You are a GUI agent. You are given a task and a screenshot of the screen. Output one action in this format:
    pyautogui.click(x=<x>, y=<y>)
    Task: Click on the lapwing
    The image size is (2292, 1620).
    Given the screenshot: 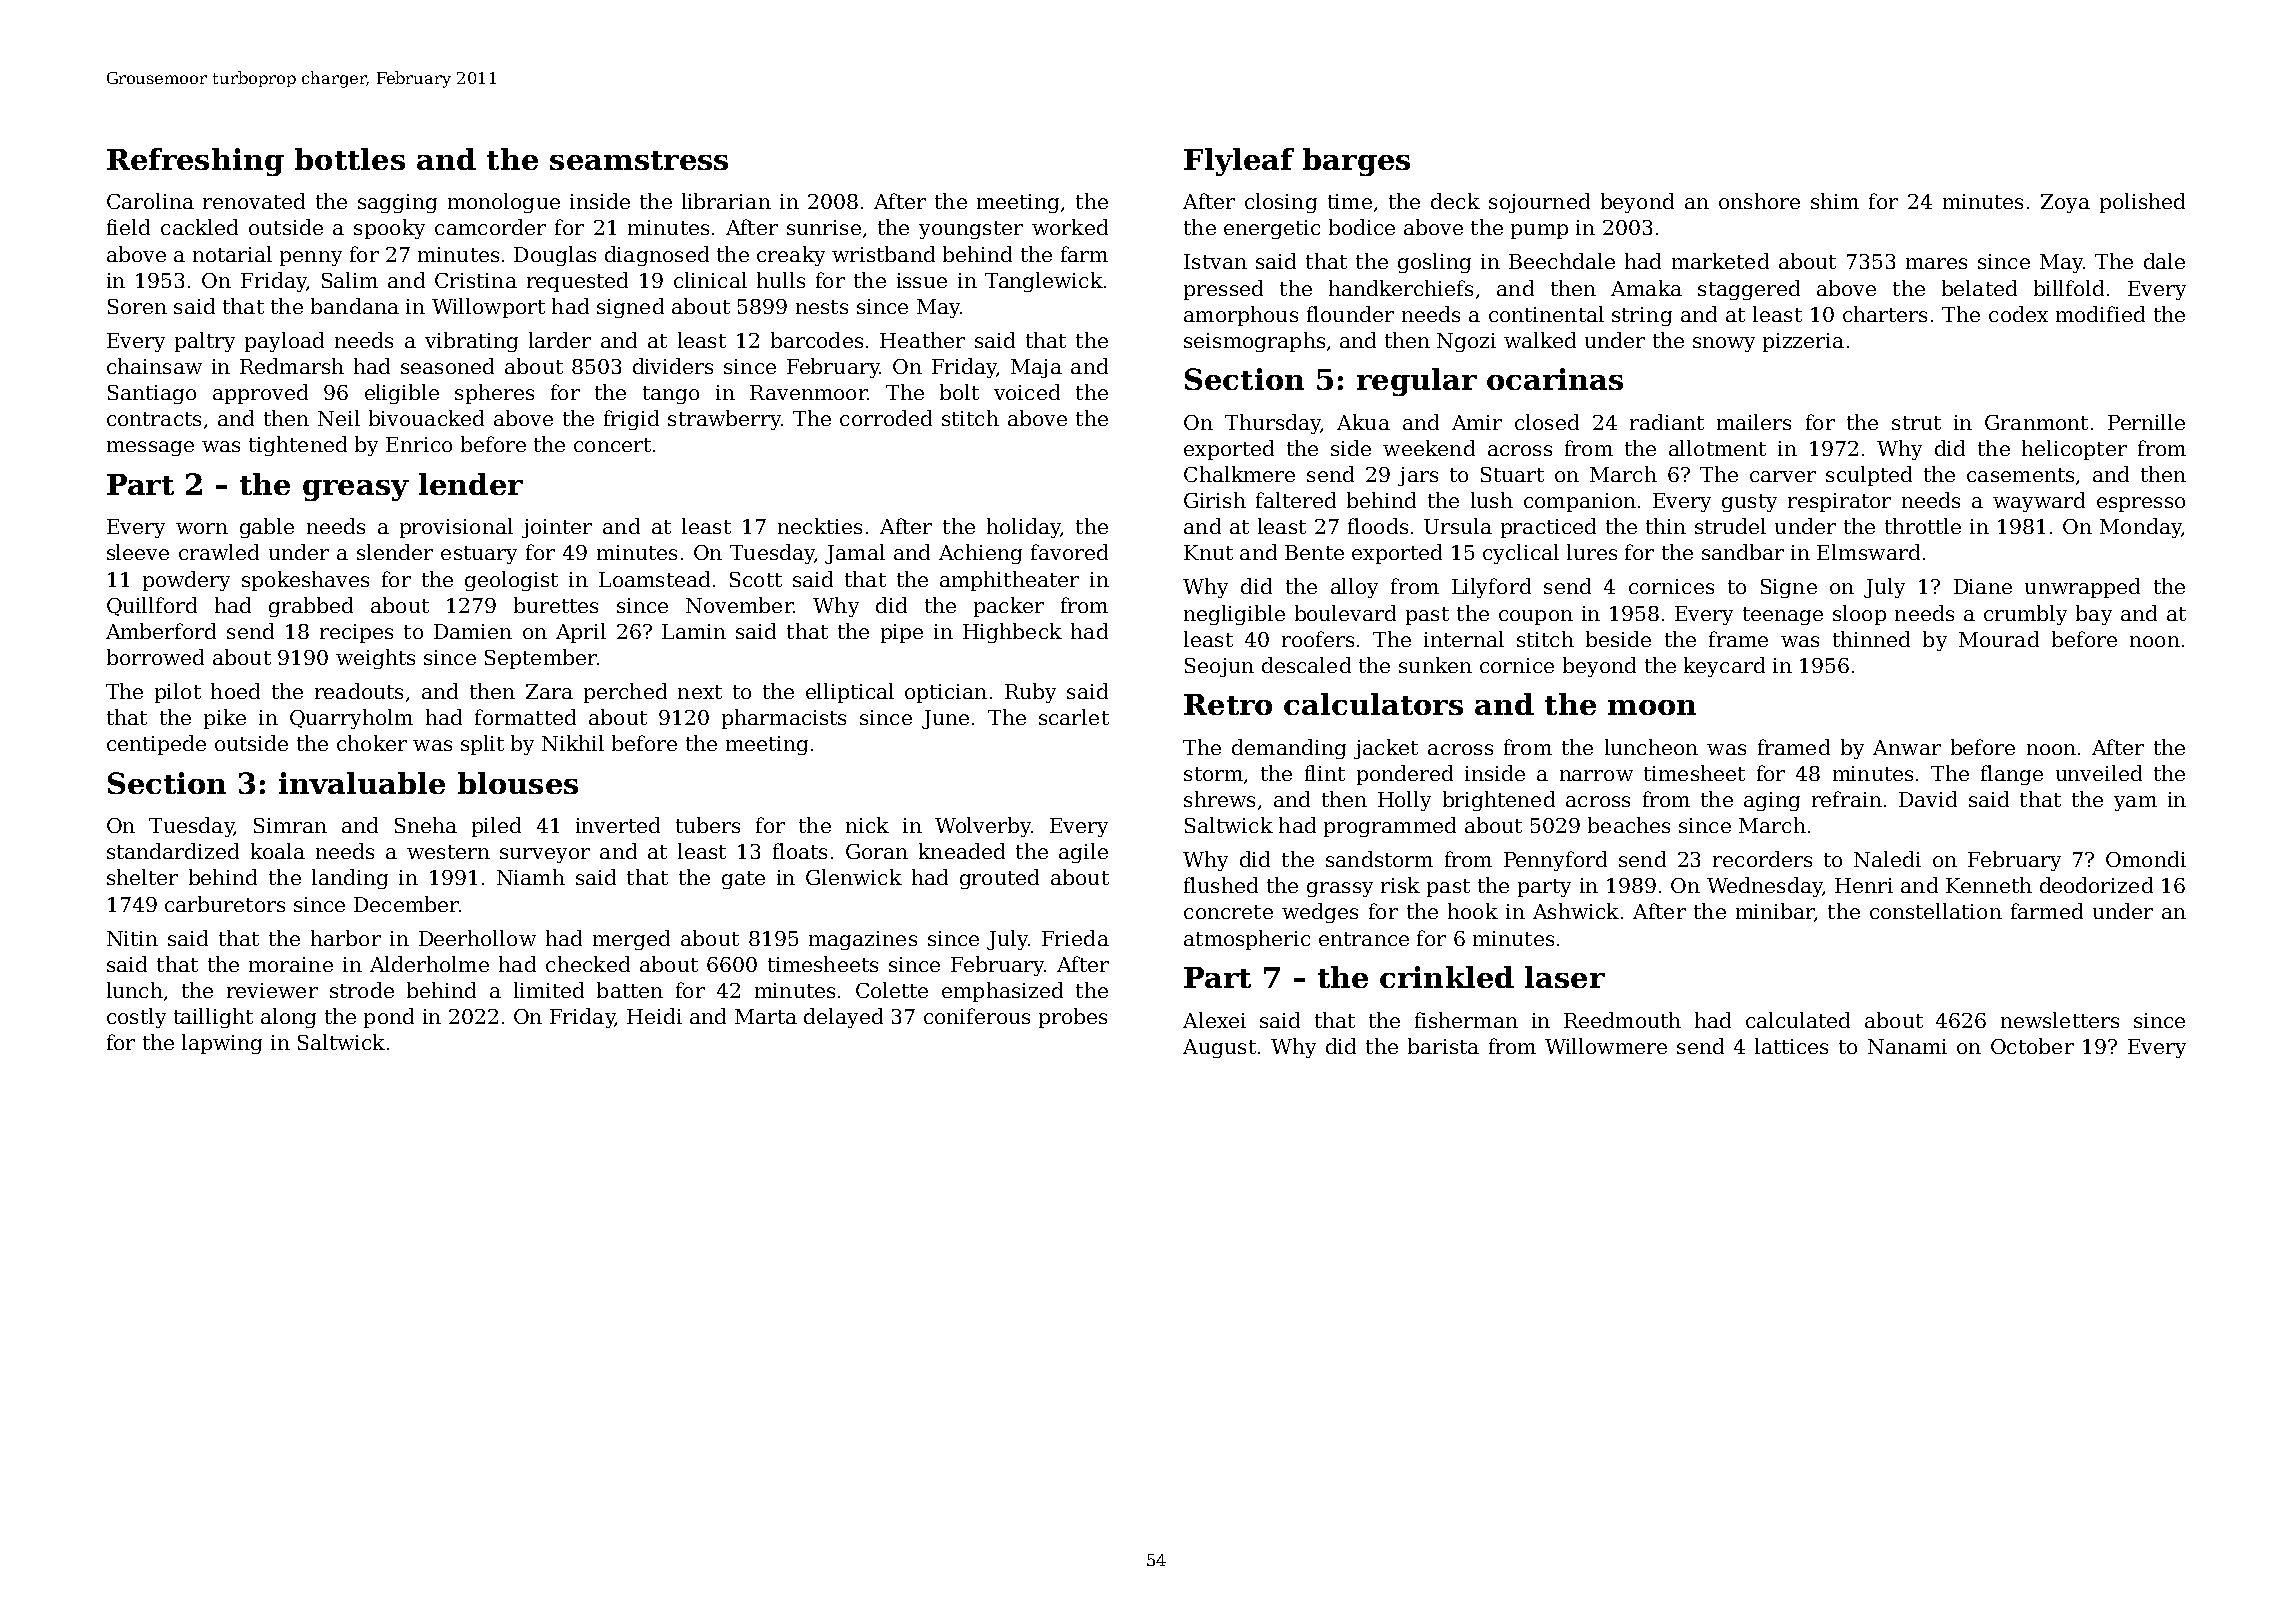 What is the action you would take?
    pyautogui.click(x=222, y=1044)
